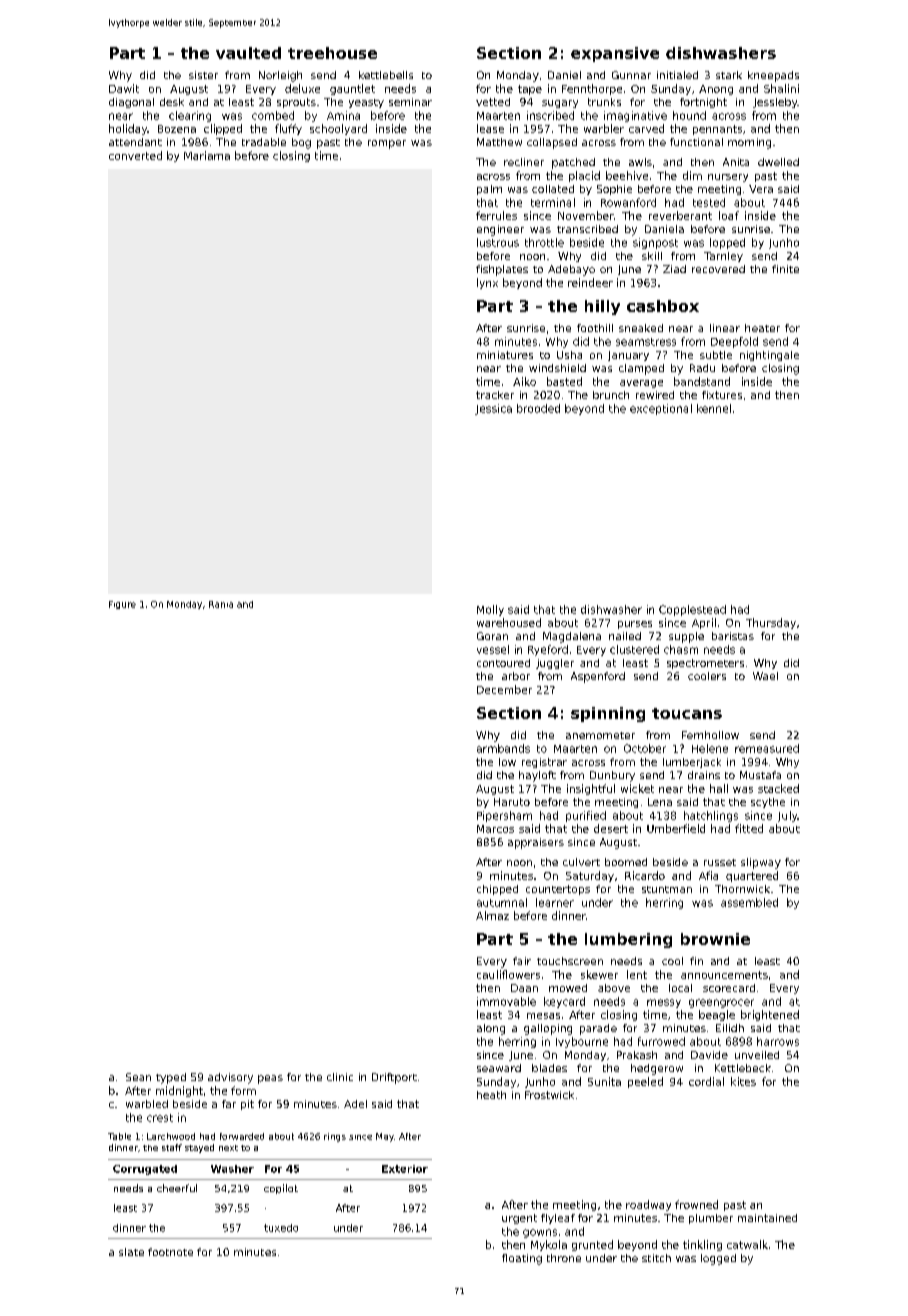 The width and height of the document is (908, 1316). Describe the element at coordinates (615, 54) in the document. I see `expansive` at that location.
